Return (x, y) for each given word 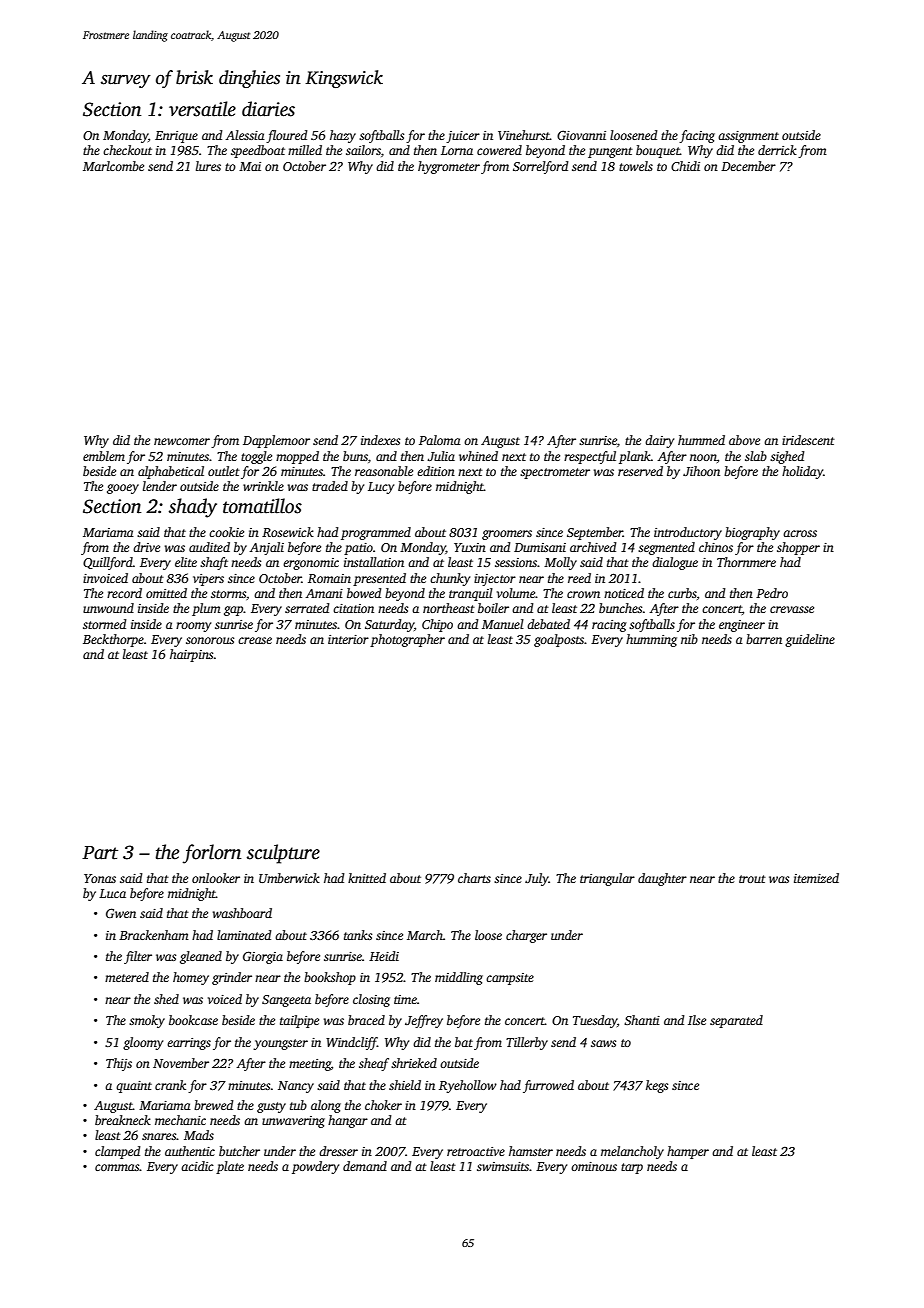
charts (474, 878)
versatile (202, 109)
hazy (343, 136)
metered (127, 977)
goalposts (559, 640)
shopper (798, 548)
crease (255, 640)
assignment (748, 137)
